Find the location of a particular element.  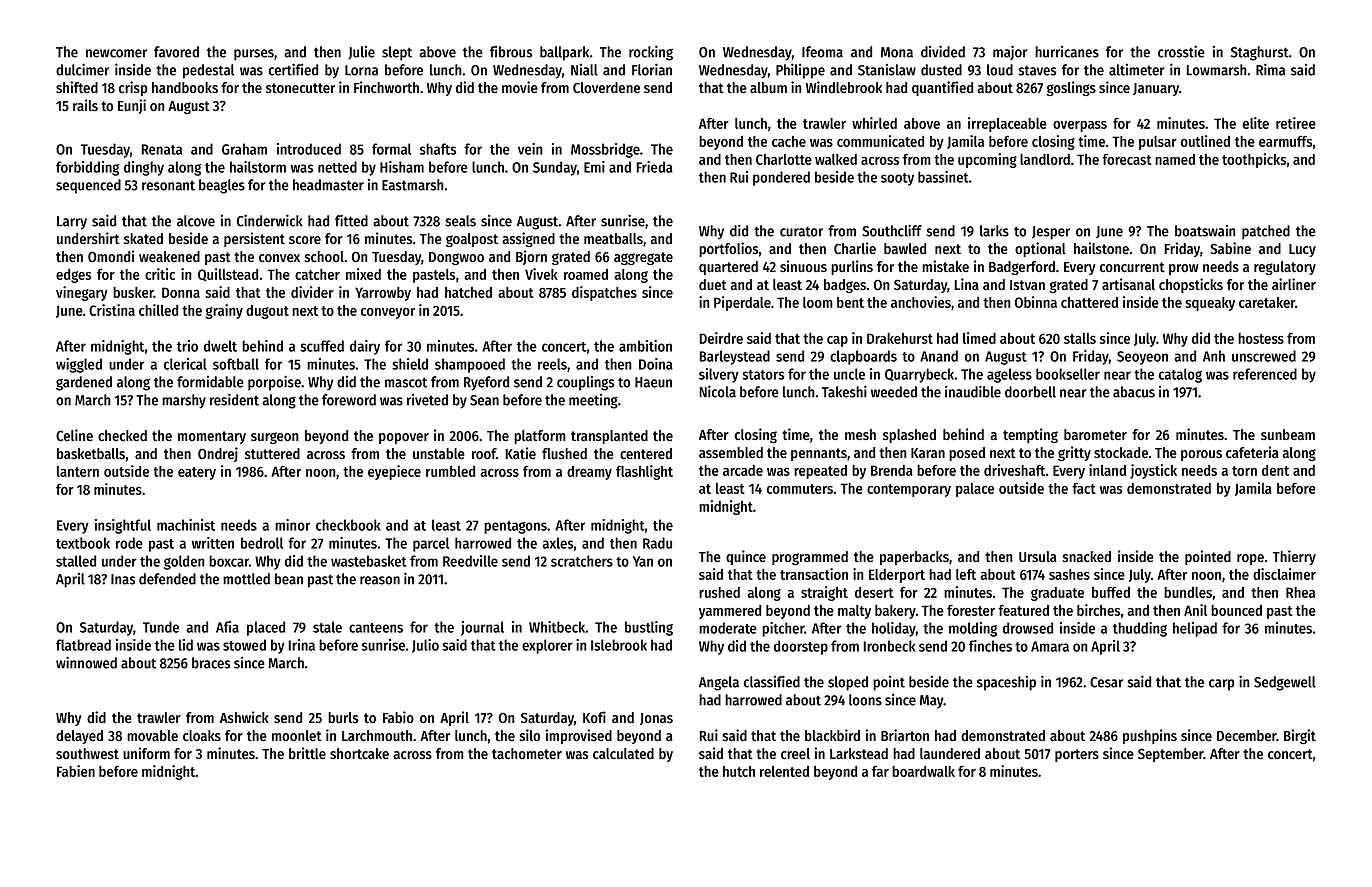

abacus is located at coordinates (1134, 392).
